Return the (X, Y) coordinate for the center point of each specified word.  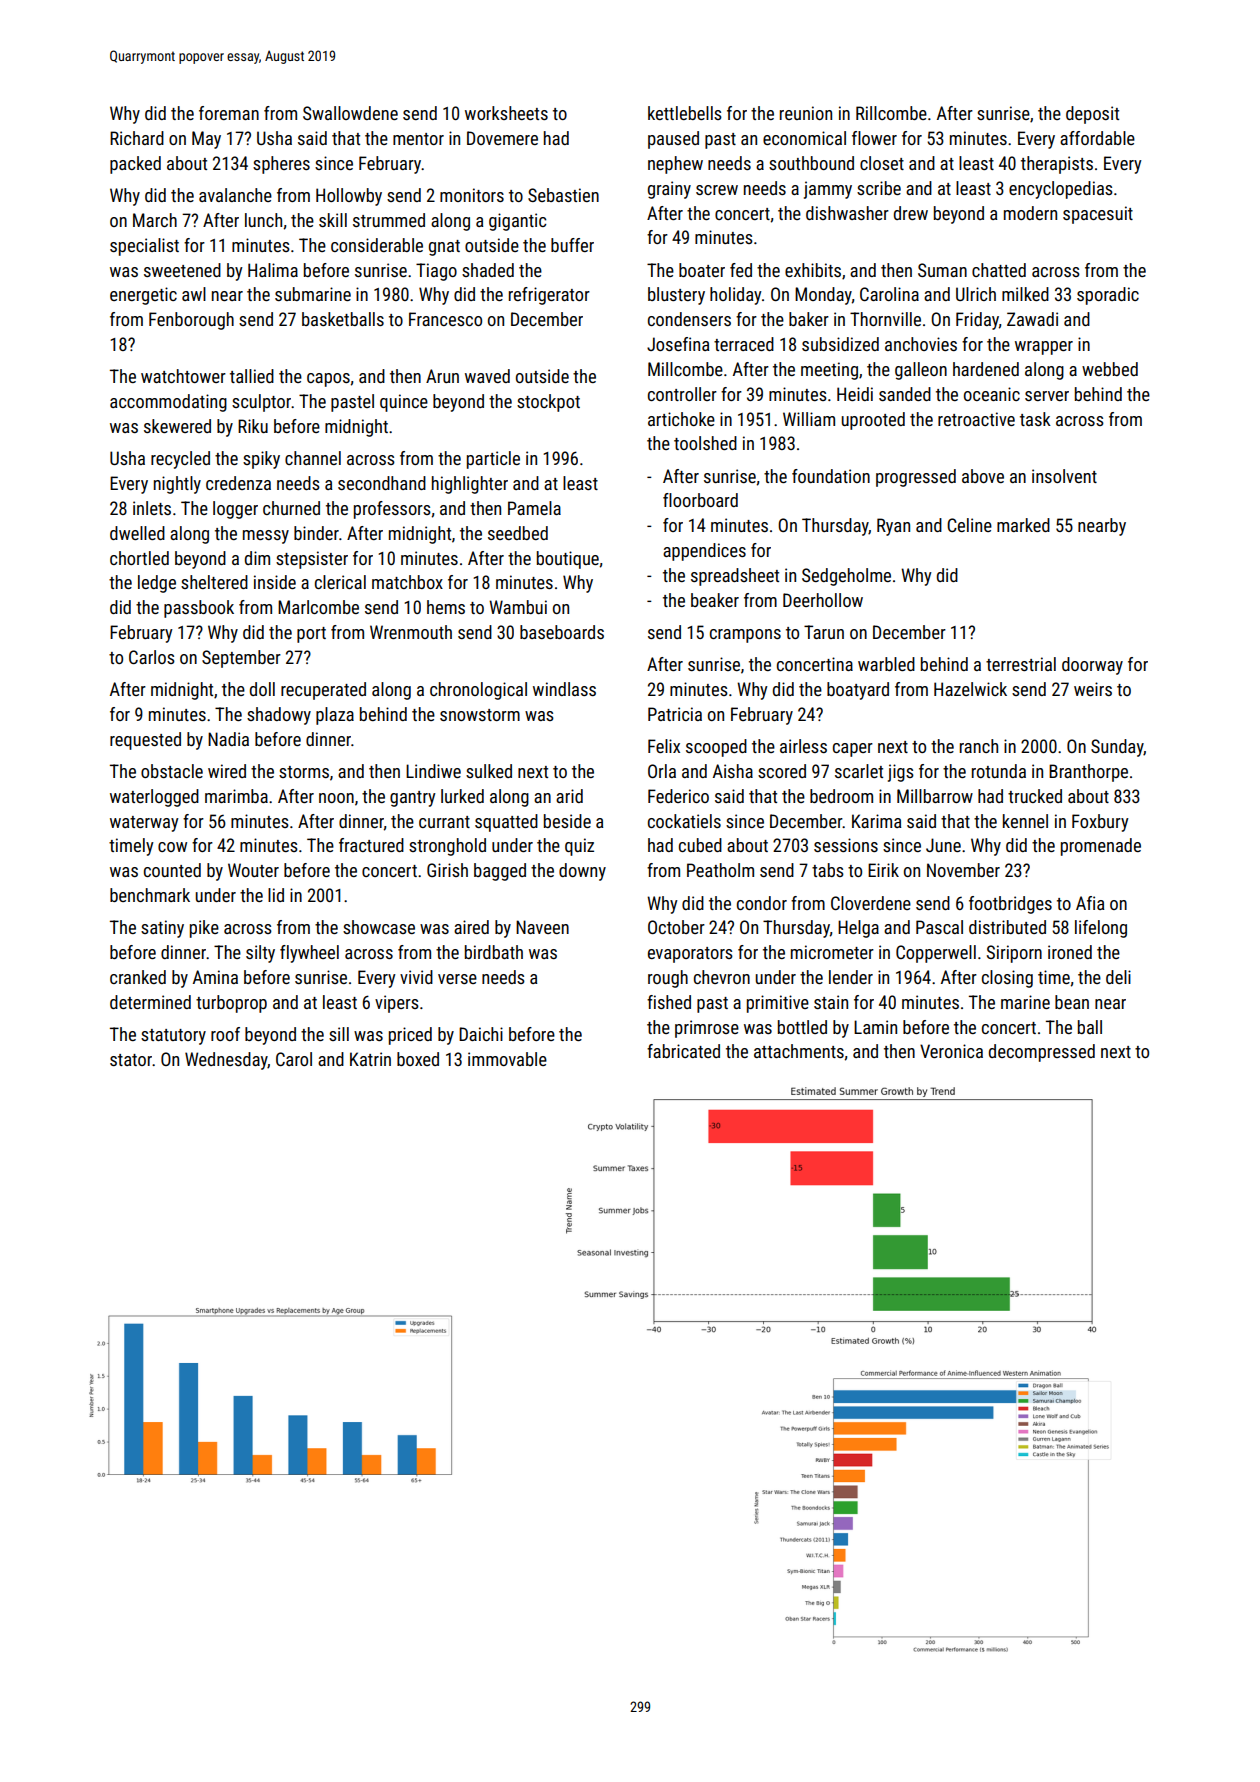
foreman (229, 113)
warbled (886, 664)
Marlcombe (318, 607)
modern (1030, 213)
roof (225, 1034)
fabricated (683, 1051)
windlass (564, 689)
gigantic (517, 222)
